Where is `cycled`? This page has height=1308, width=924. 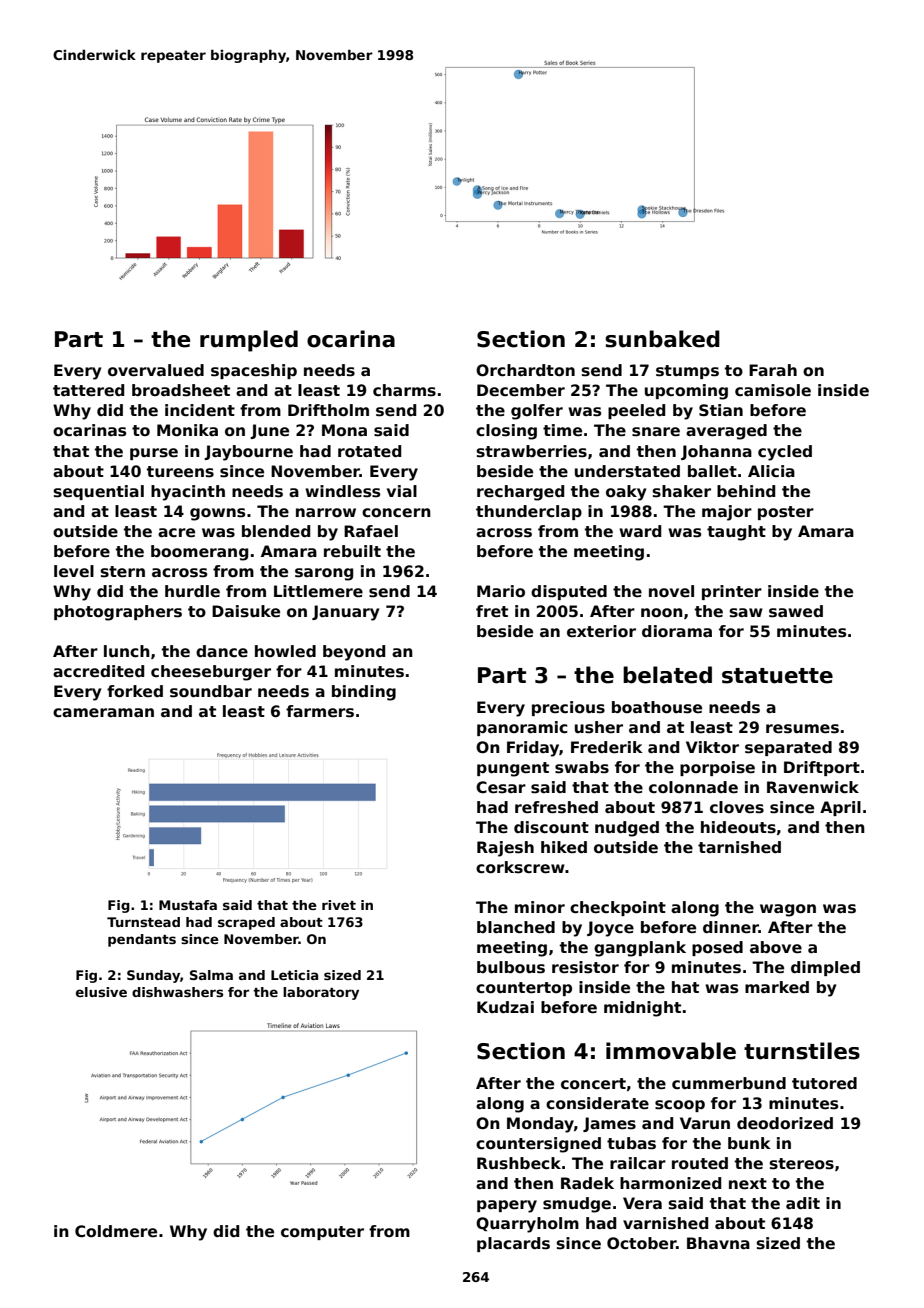 cycled is located at coordinates (785, 453).
